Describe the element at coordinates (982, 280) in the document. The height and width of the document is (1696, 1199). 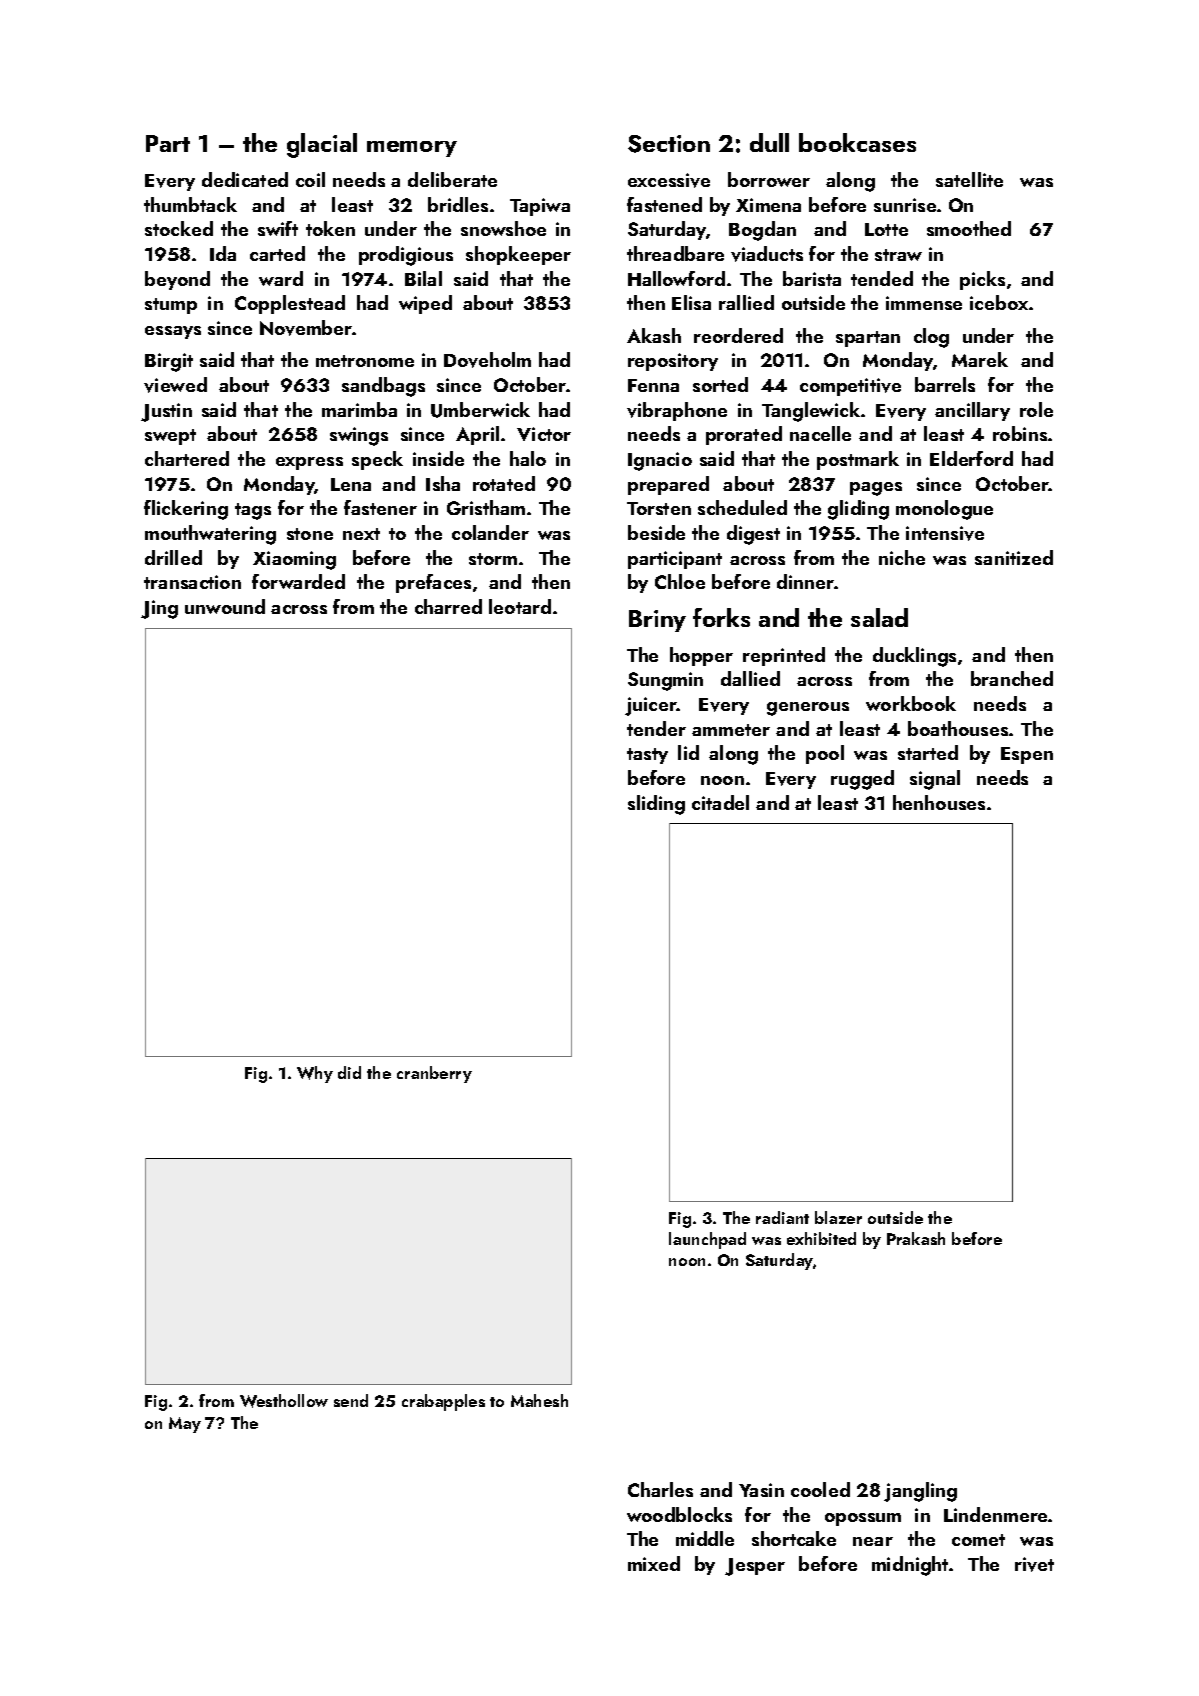
I see `picks` at that location.
